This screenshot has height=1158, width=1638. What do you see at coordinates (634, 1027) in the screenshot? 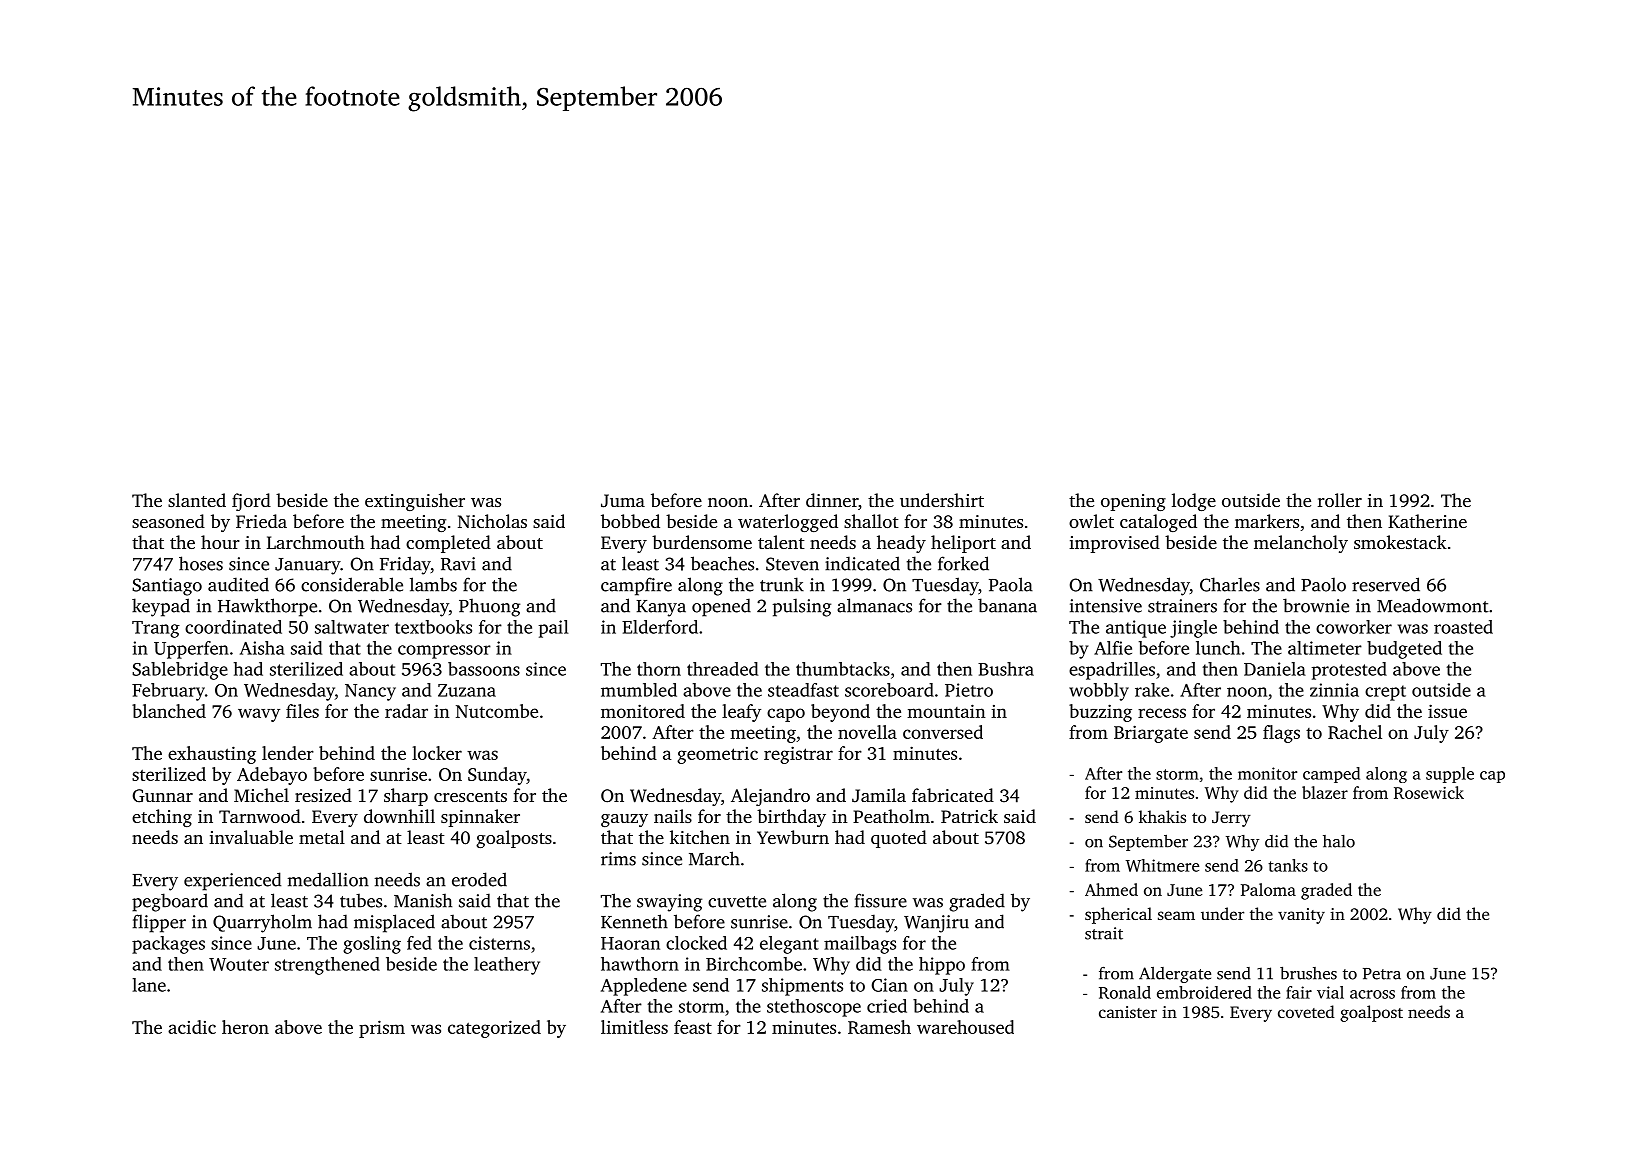
I see `limitless` at bounding box center [634, 1027].
